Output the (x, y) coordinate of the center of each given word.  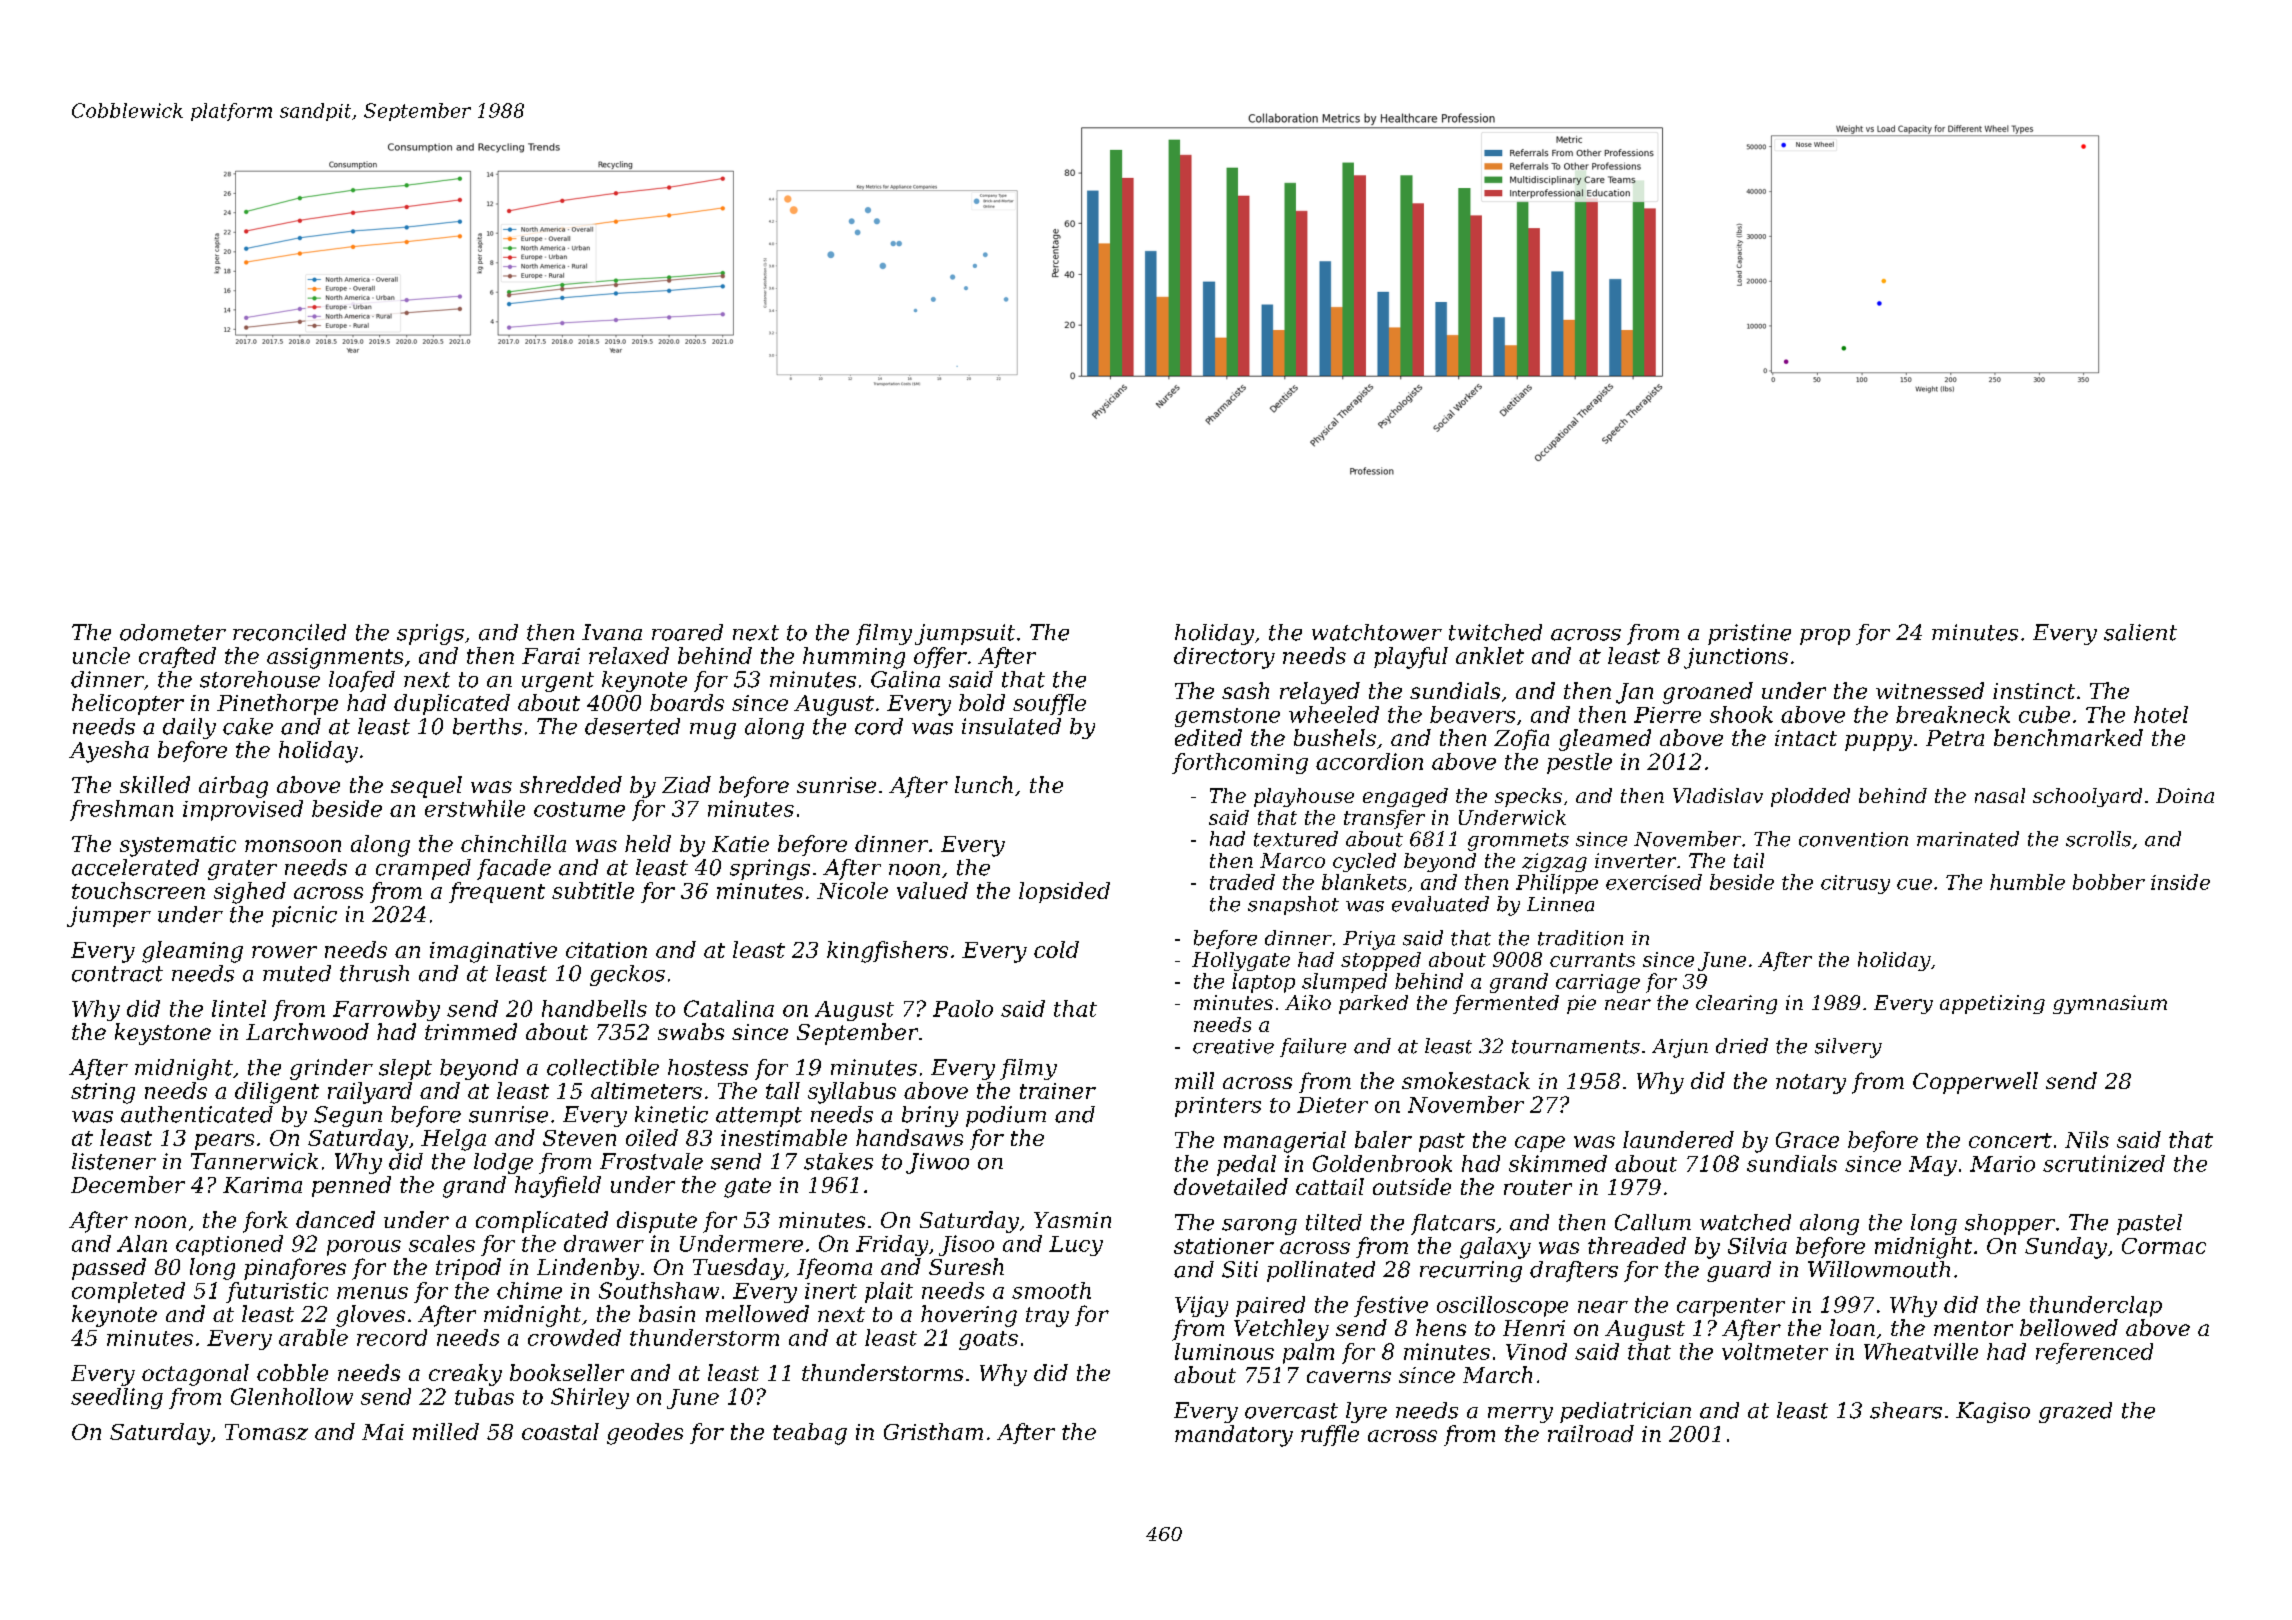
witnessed (1930, 690)
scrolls (2098, 839)
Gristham (933, 1431)
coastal (560, 1431)
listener (114, 1161)
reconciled (289, 632)
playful (1411, 658)
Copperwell (1975, 1083)
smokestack (1466, 1080)
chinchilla (513, 843)
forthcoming (1240, 763)
